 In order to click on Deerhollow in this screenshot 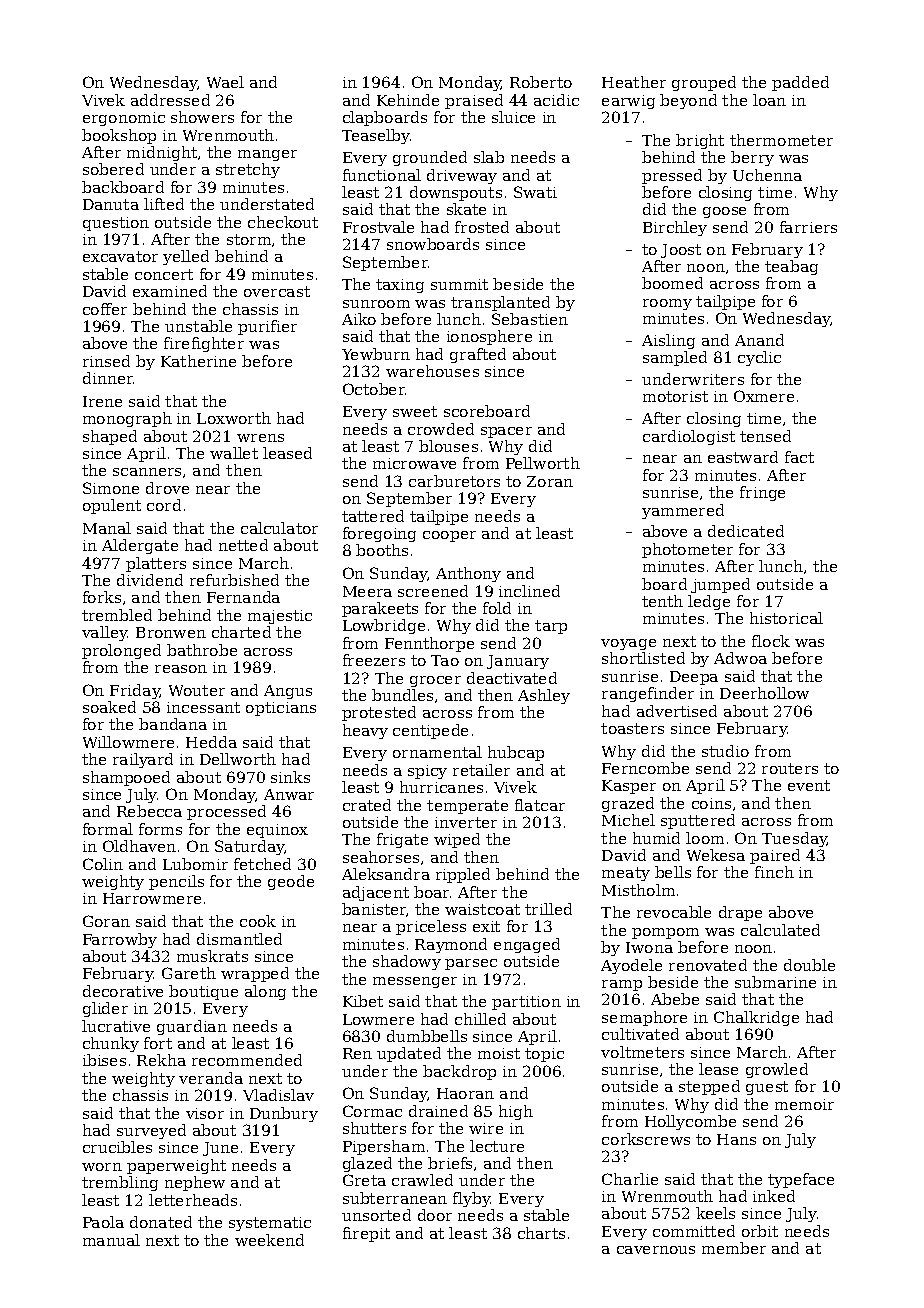, I will do `click(764, 693)`.
